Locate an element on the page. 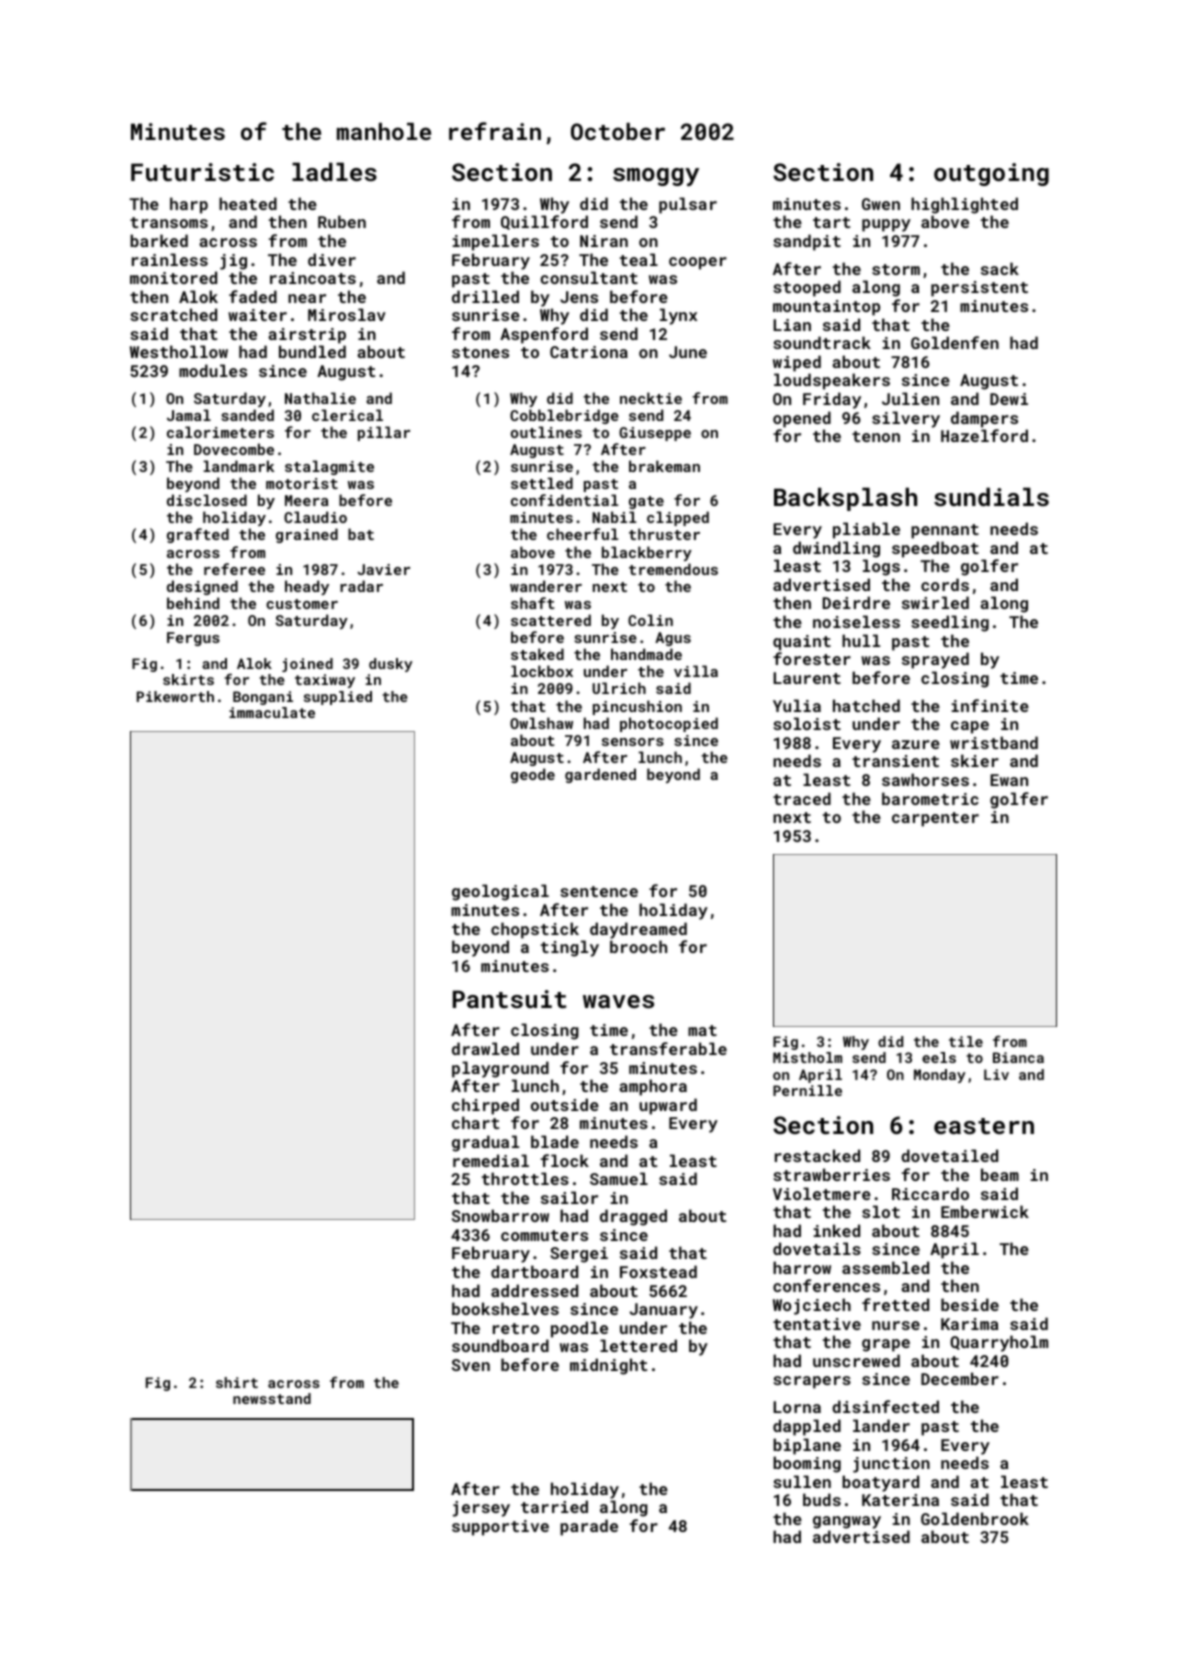  immaculate is located at coordinates (272, 712).
